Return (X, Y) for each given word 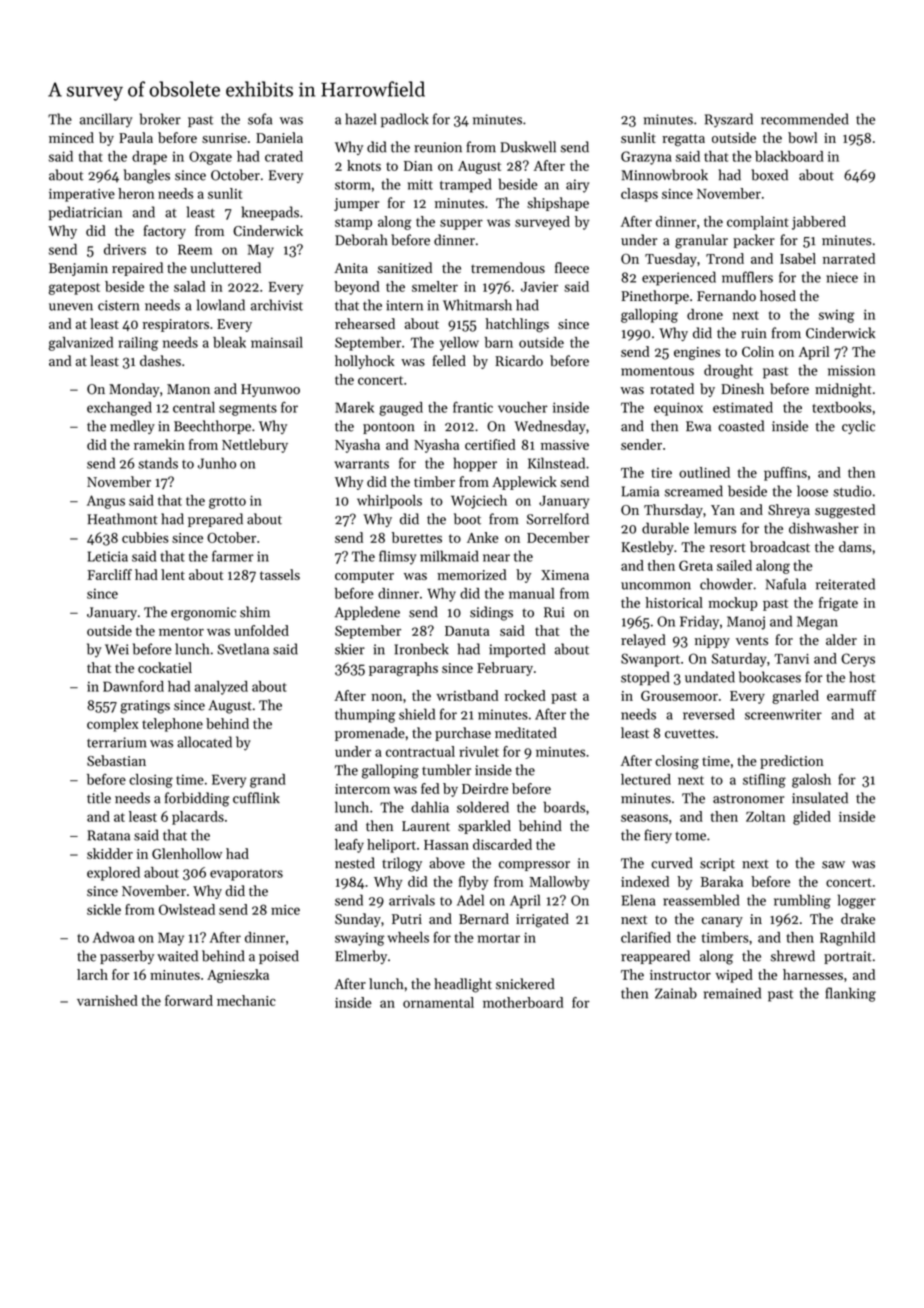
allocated (204, 742)
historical (674, 602)
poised (279, 957)
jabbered (819, 223)
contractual (420, 751)
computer (364, 577)
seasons (644, 818)
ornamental (438, 1002)
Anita (351, 268)
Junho (217, 463)
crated (284, 156)
